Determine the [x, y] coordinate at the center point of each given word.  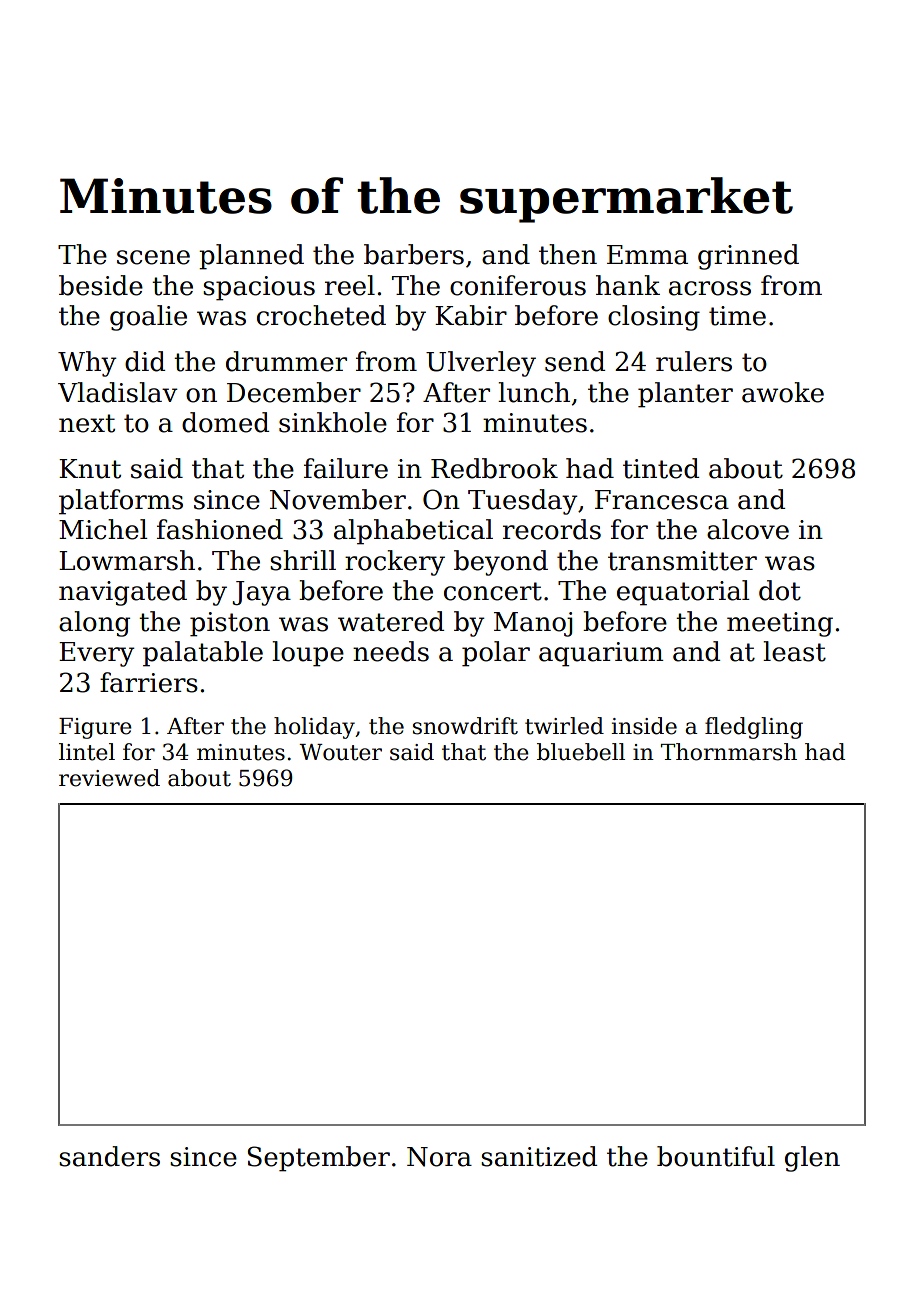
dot [780, 590]
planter [685, 395]
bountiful [716, 1156]
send [575, 361]
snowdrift [465, 726]
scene [153, 257]
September [319, 1159]
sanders [109, 1156]
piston [230, 624]
